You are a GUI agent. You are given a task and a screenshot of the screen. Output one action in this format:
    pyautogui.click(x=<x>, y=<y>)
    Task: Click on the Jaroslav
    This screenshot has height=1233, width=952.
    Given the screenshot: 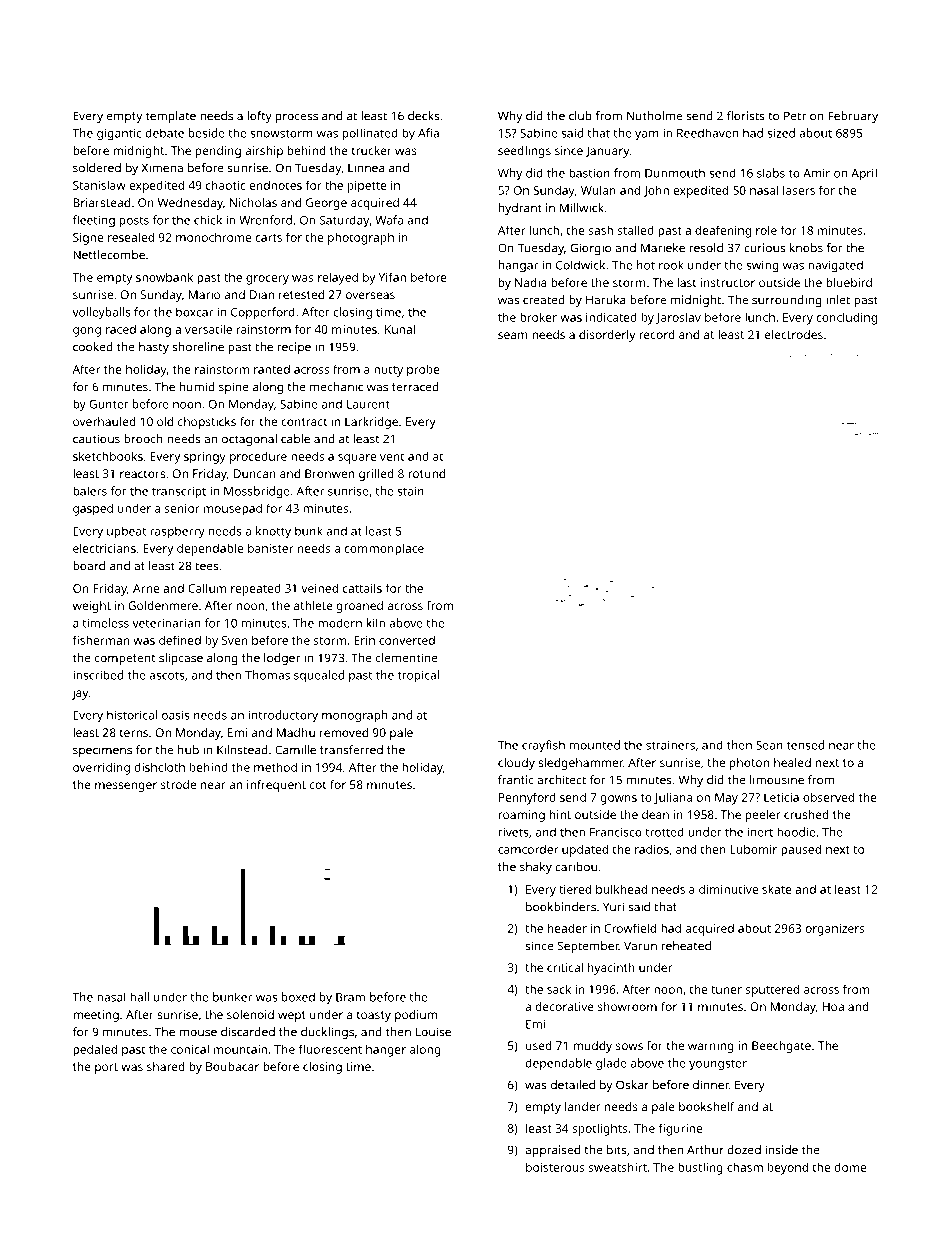 What is the action you would take?
    pyautogui.click(x=678, y=318)
